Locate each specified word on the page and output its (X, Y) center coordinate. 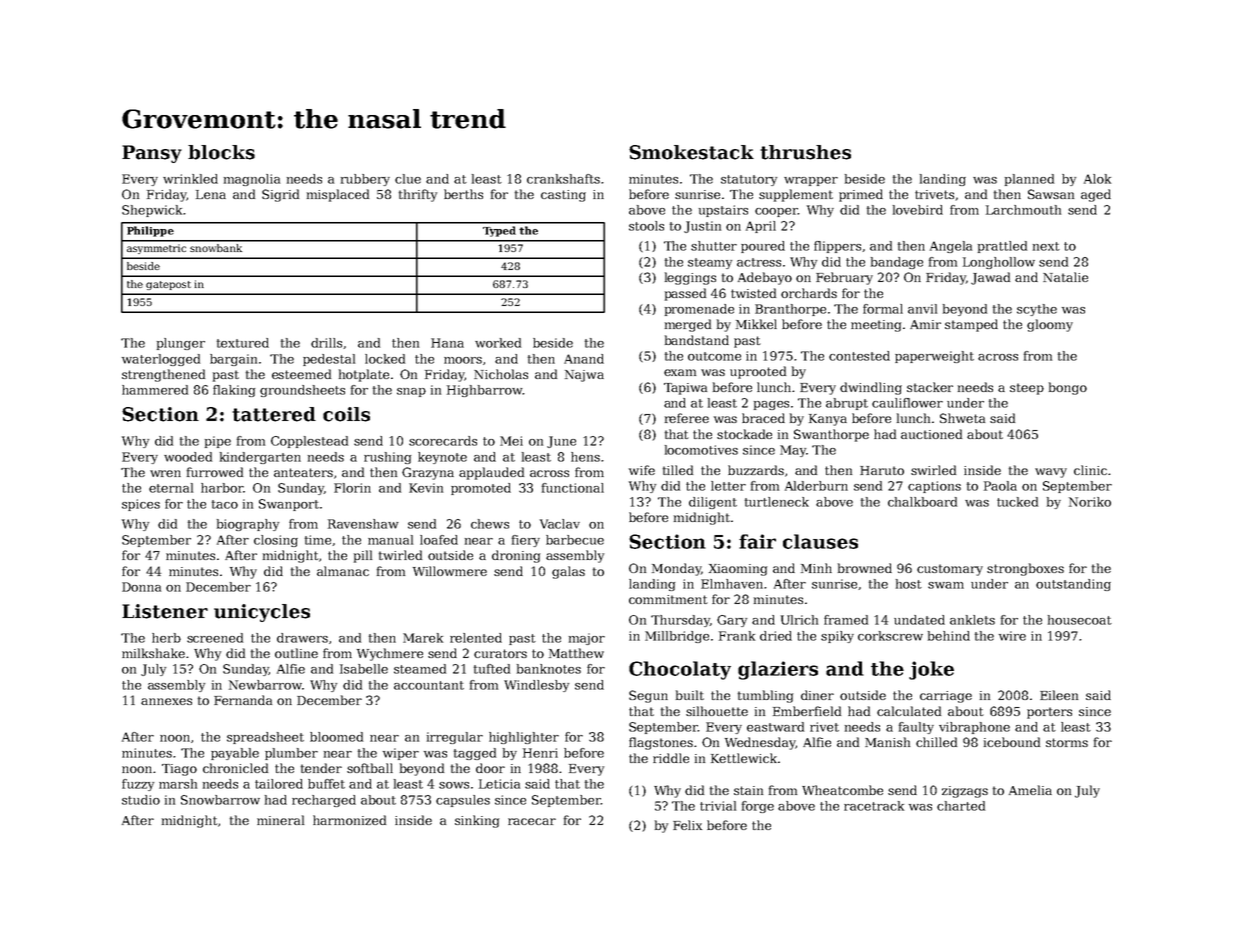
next (1046, 246)
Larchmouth (1023, 210)
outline (296, 653)
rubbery (365, 180)
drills (326, 343)
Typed (499, 231)
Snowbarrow (220, 800)
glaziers (778, 670)
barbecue (575, 540)
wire (1012, 636)
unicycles (262, 613)
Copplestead (309, 442)
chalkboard (922, 502)
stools (646, 226)
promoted (481, 489)
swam (946, 585)
